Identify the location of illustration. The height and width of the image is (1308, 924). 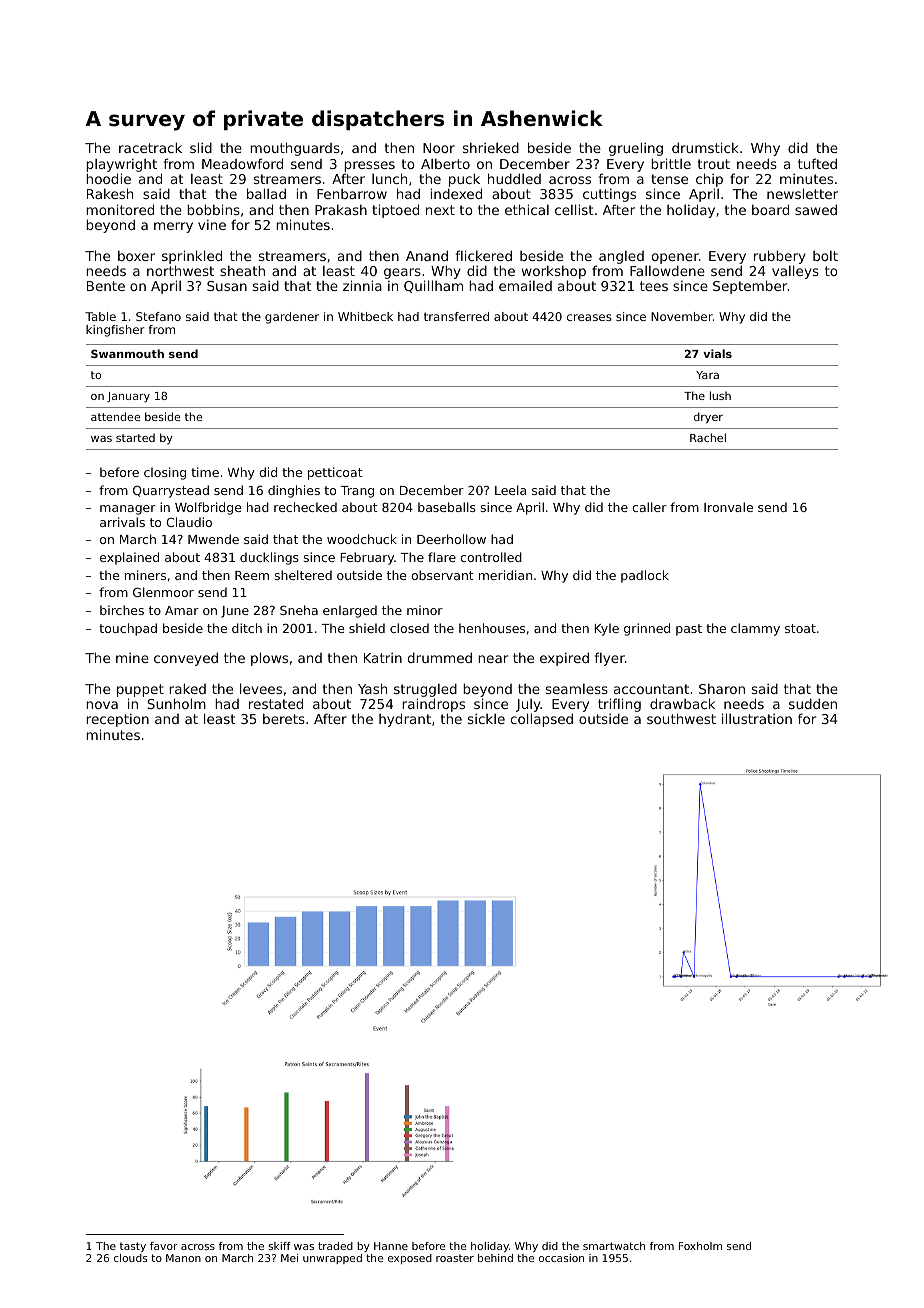
(757, 718).
